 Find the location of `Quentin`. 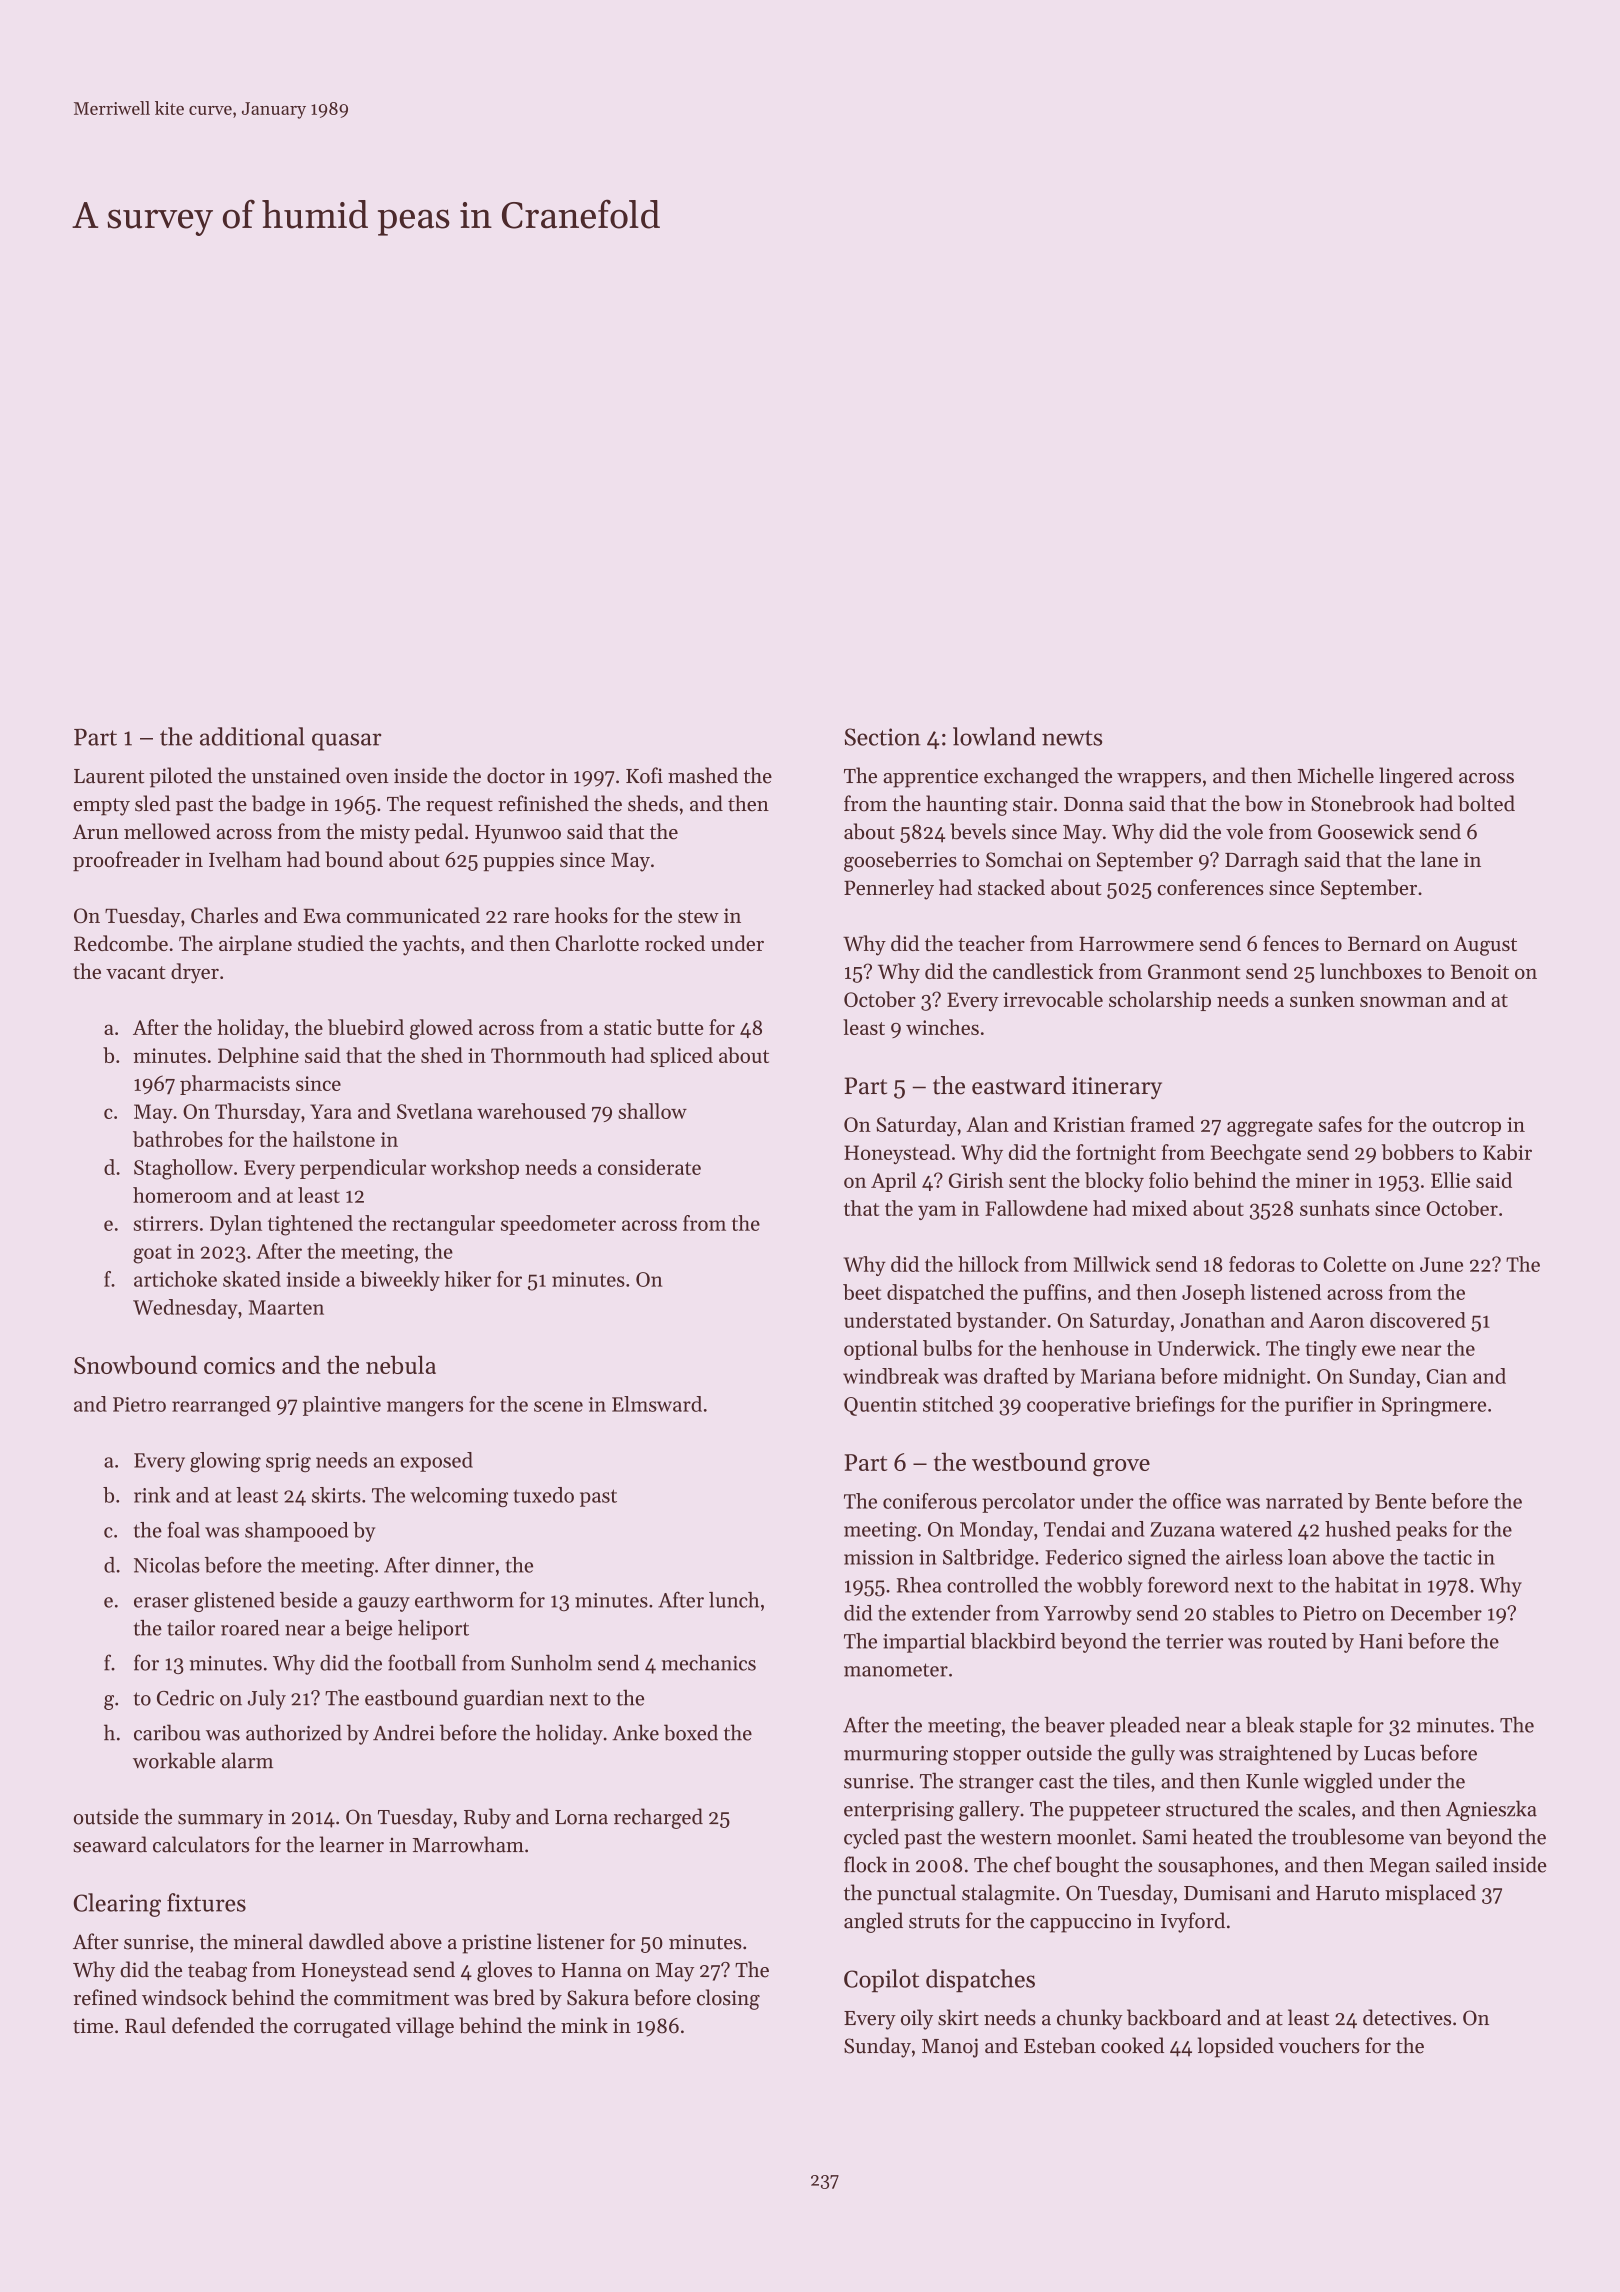

Quentin is located at coordinates (880, 1406).
